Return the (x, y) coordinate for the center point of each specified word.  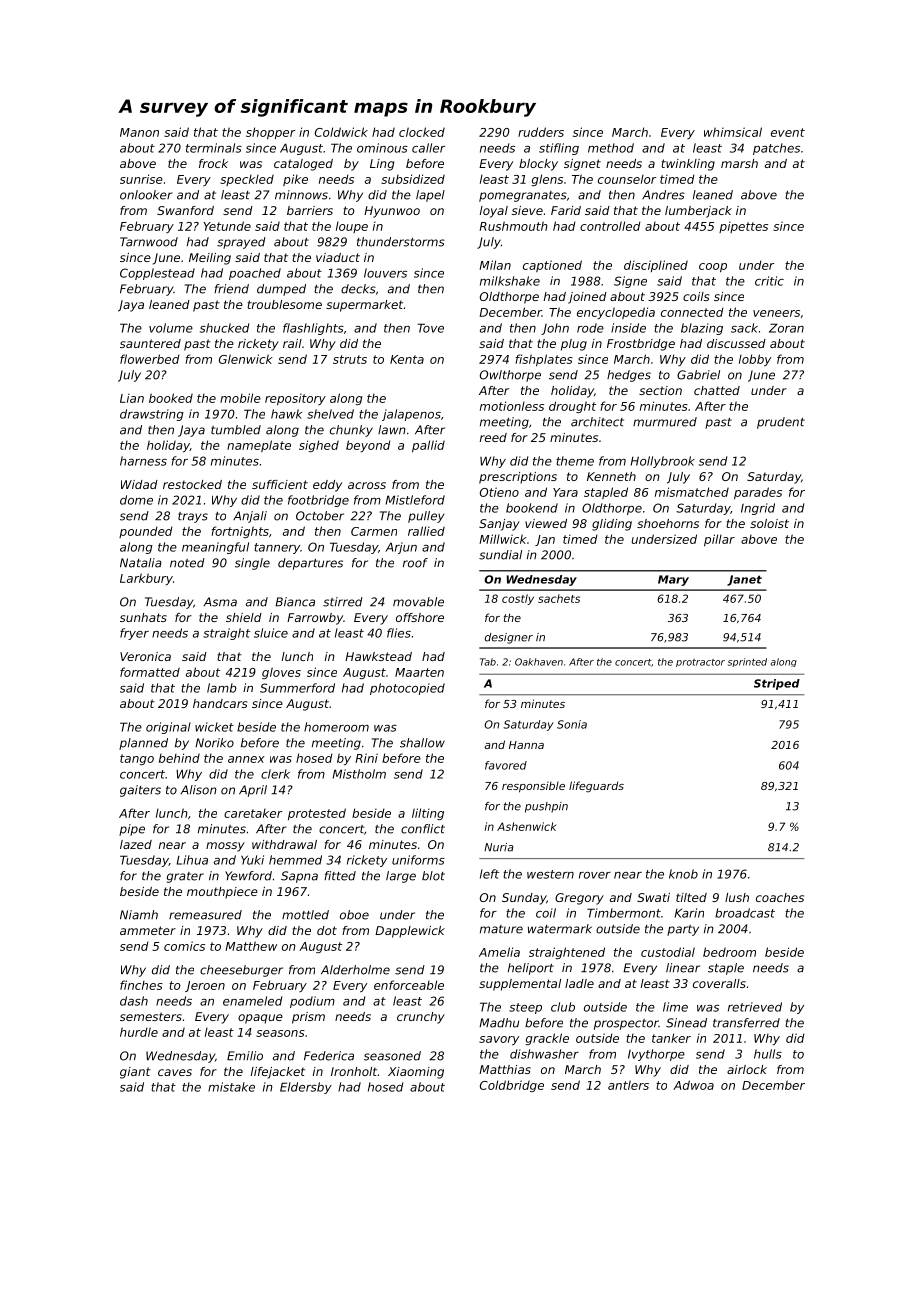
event (788, 132)
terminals (214, 148)
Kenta (407, 359)
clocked (422, 132)
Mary (673, 580)
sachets (559, 598)
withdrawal (284, 844)
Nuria (498, 847)
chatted (717, 390)
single (252, 564)
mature (501, 929)
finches (141, 985)
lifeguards (596, 787)
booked (171, 398)
